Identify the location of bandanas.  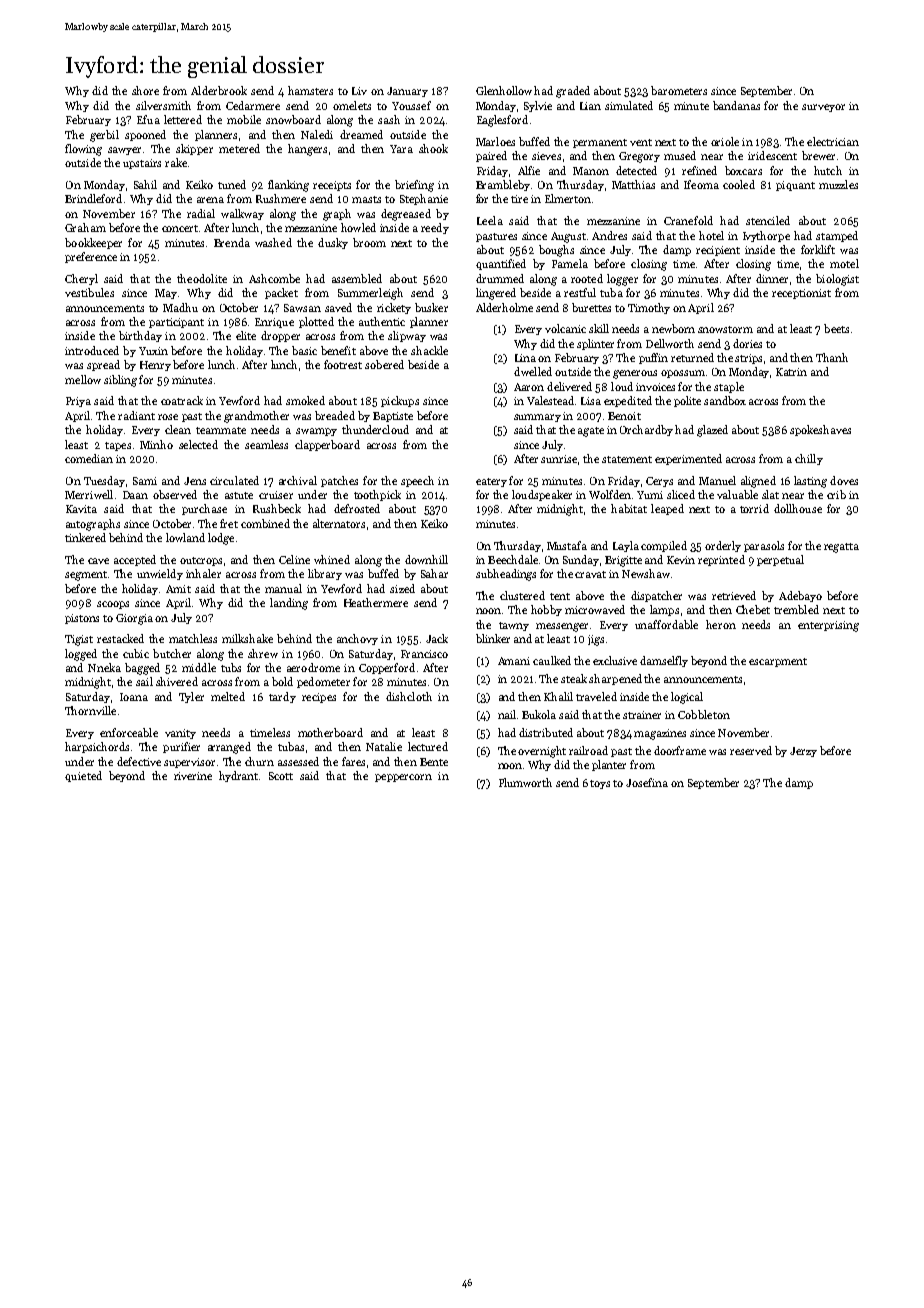
(736, 105).
